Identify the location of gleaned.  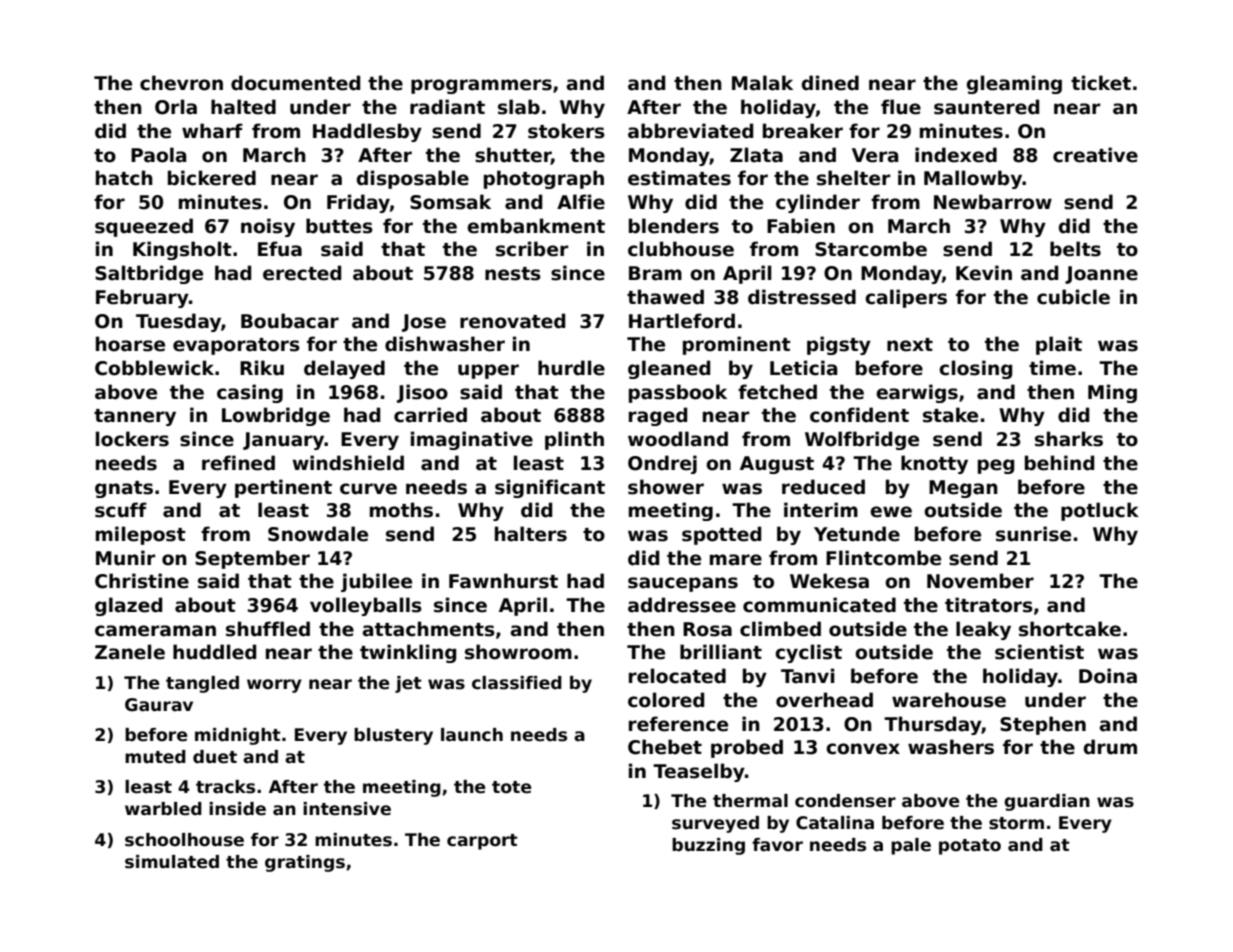
(669, 369).
